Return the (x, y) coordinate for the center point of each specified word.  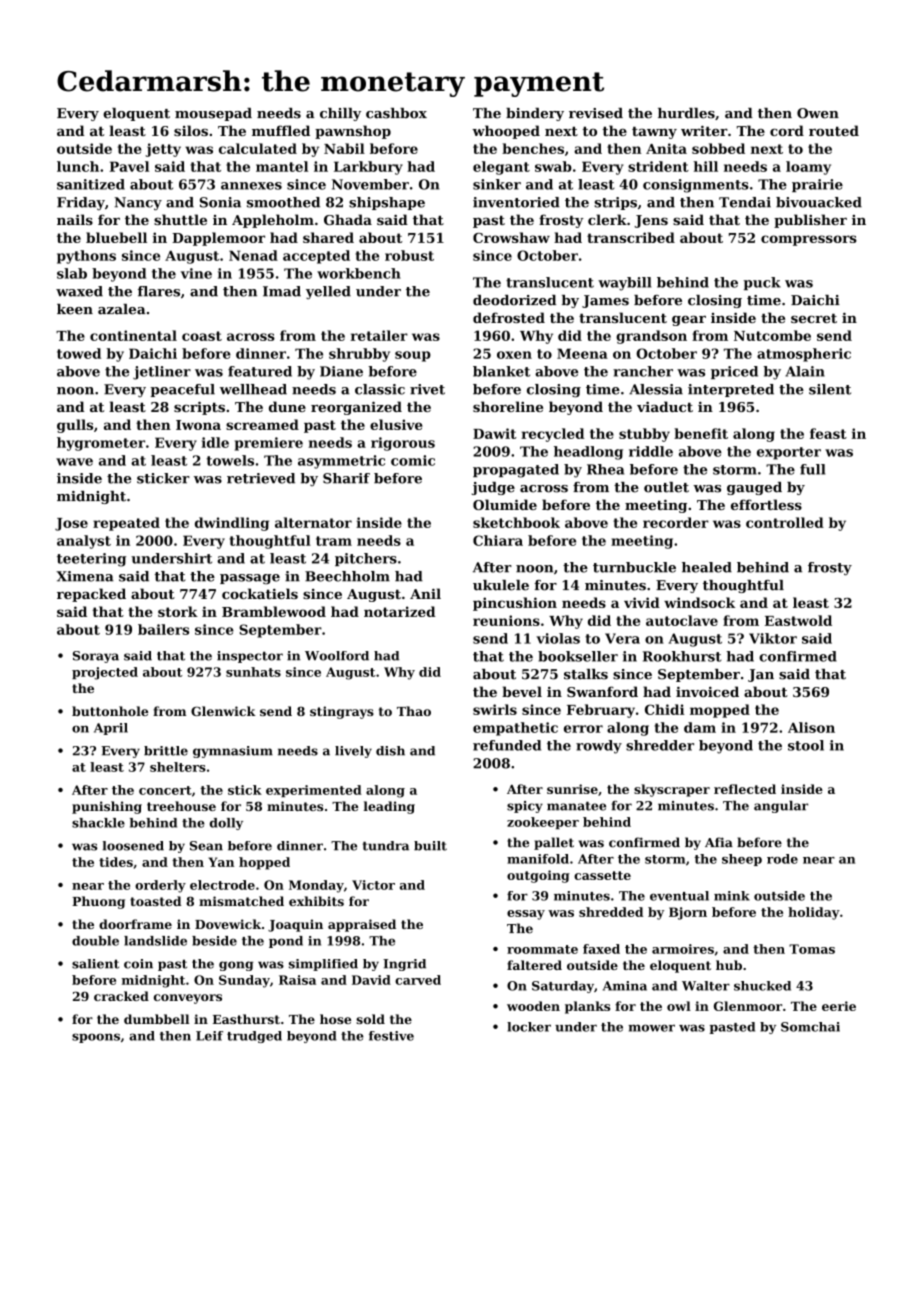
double (95, 941)
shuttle (180, 219)
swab (553, 166)
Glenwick (223, 711)
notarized (399, 611)
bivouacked (819, 202)
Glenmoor (748, 1006)
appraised (362, 925)
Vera (622, 638)
